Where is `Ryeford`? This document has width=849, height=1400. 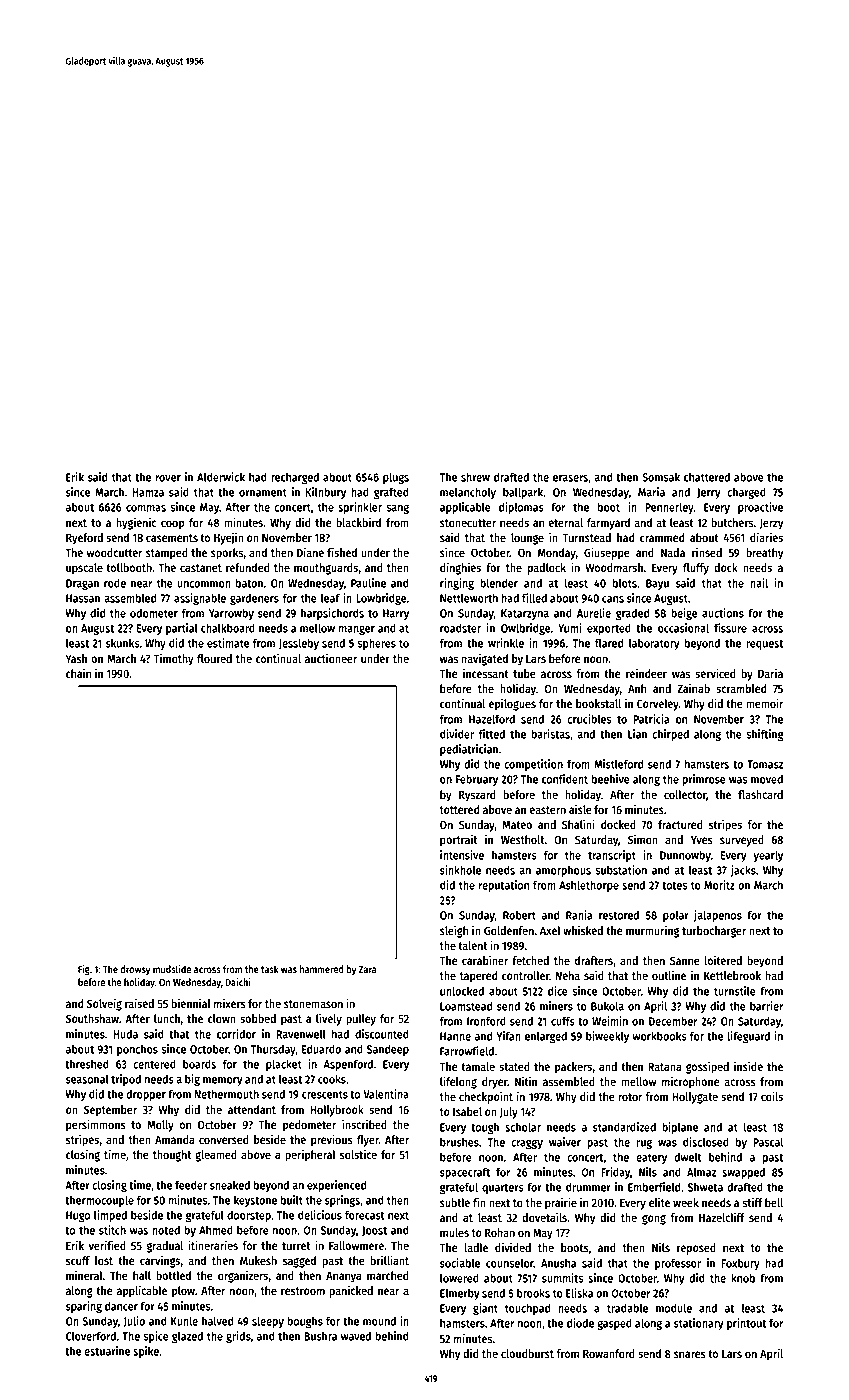 Ryeford is located at coordinates (84, 539).
